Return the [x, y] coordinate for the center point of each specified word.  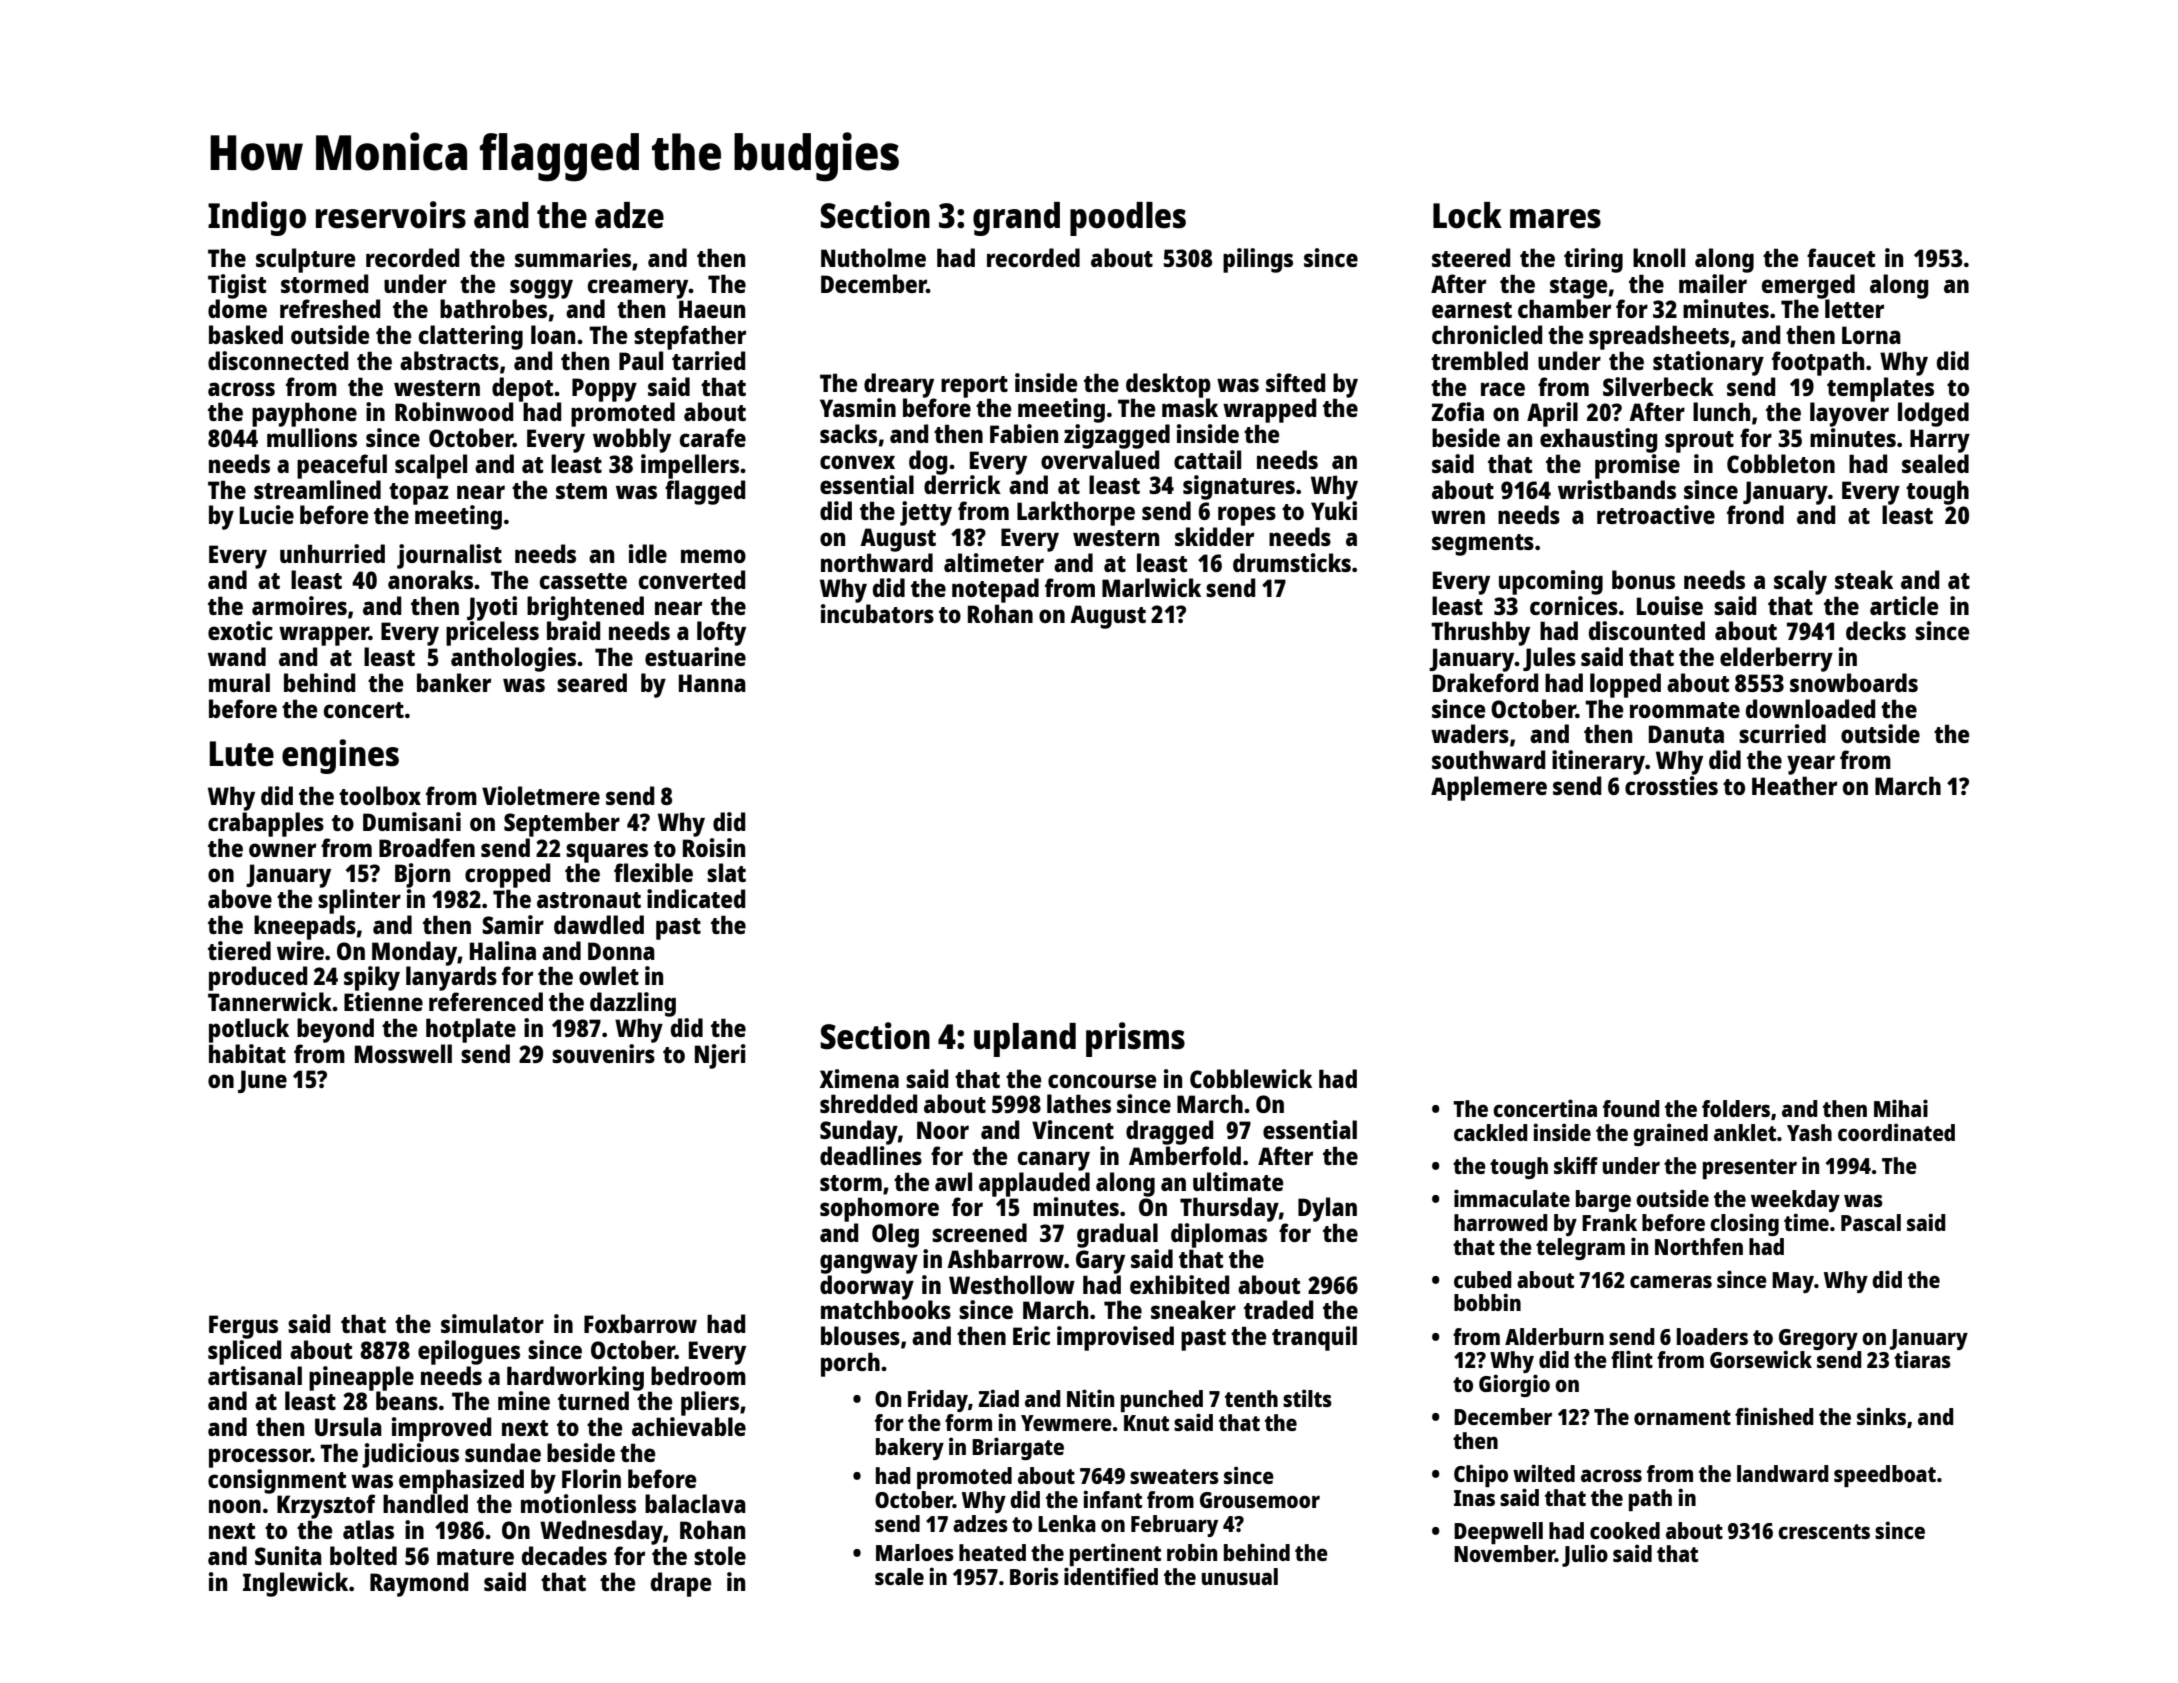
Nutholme [873, 257]
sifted [1295, 382]
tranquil [1314, 1338]
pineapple [361, 1378]
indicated [696, 898]
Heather [1794, 785]
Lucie [267, 514]
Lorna [1871, 335]
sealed [1935, 463]
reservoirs [391, 215]
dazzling [633, 1004]
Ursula [348, 1426]
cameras [1671, 1281]
